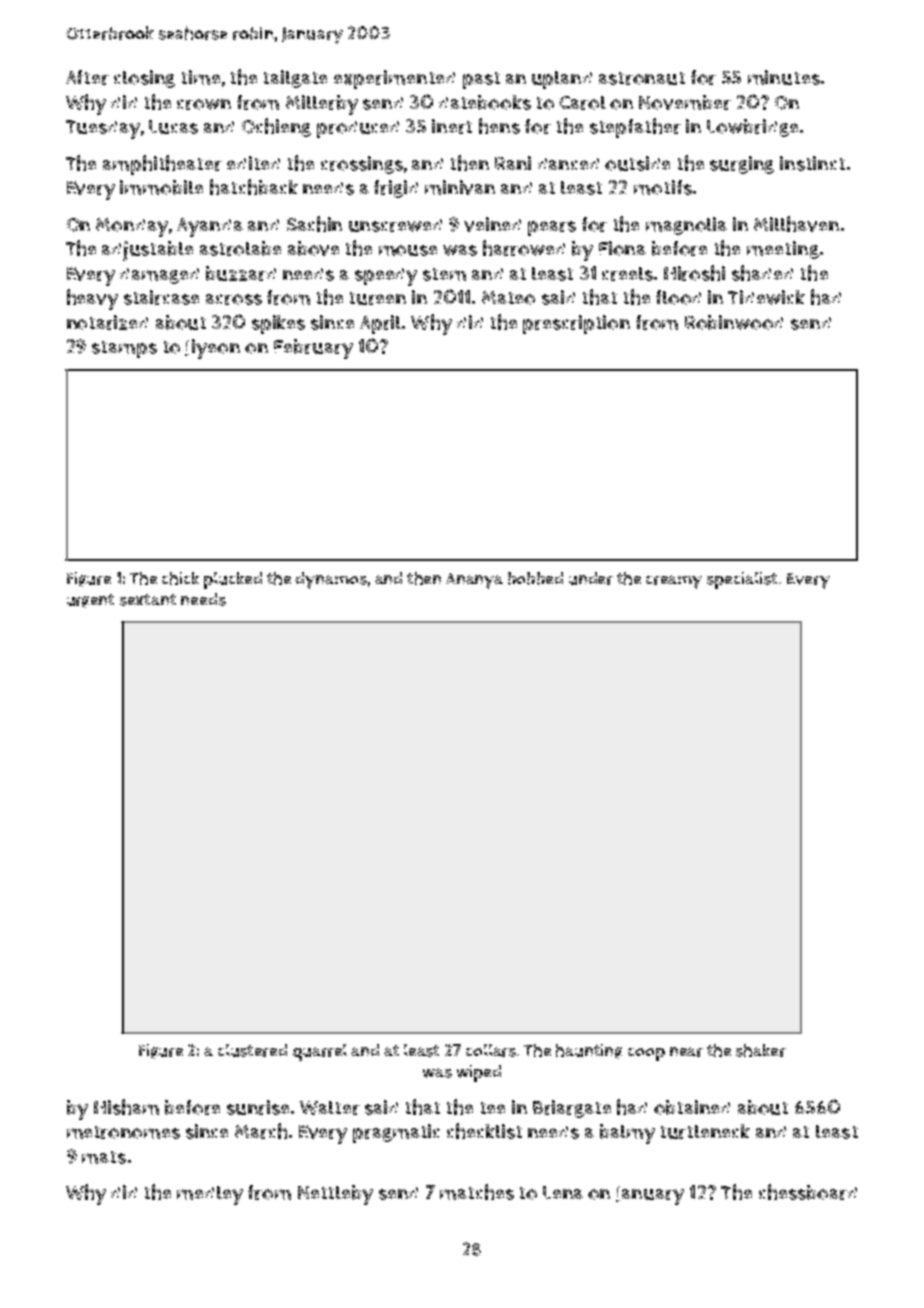 This page has height=1308, width=924. I want to click on shaker, so click(761, 1050).
